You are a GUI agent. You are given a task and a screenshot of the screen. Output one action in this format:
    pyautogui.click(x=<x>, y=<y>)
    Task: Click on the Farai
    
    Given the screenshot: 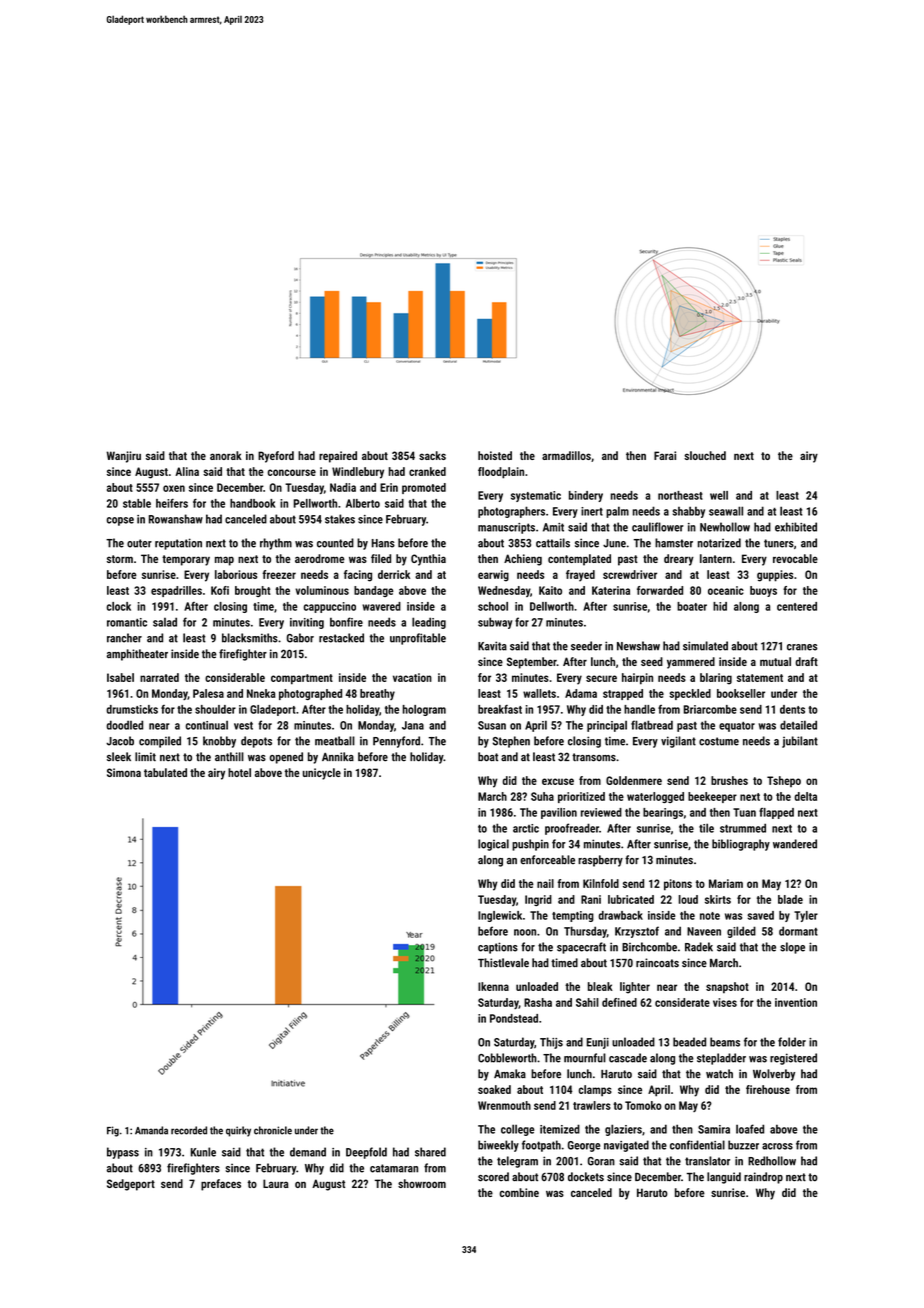 What is the action you would take?
    pyautogui.click(x=665, y=455)
